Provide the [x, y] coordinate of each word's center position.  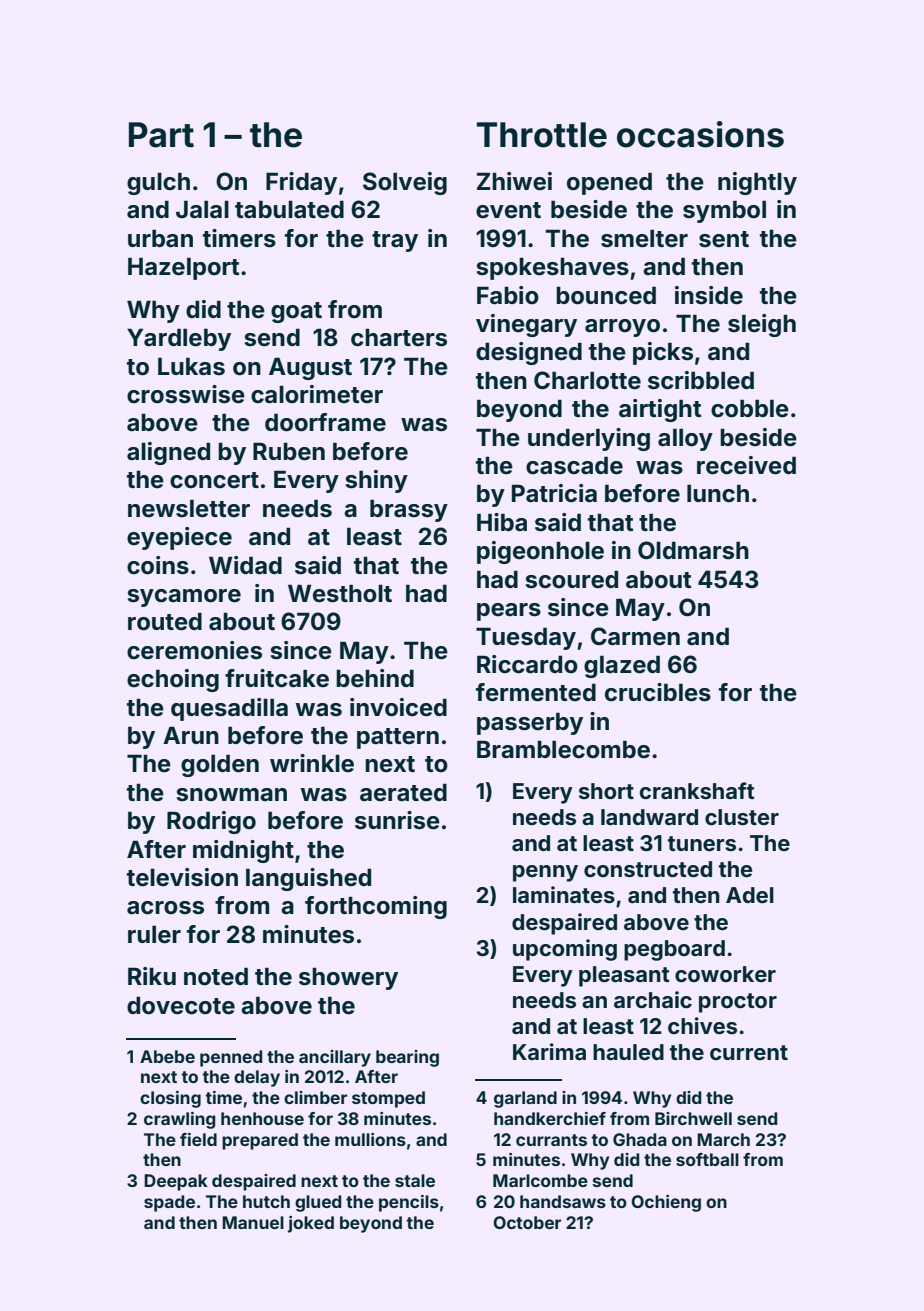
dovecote [181, 1005]
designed [529, 353]
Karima [549, 1051]
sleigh [762, 325]
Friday [301, 183]
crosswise [186, 394]
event [508, 210]
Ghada [640, 1139]
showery [348, 978]
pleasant [624, 976]
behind [375, 678]
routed [165, 621]
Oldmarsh [693, 550]
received [746, 465]
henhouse [262, 1118]
